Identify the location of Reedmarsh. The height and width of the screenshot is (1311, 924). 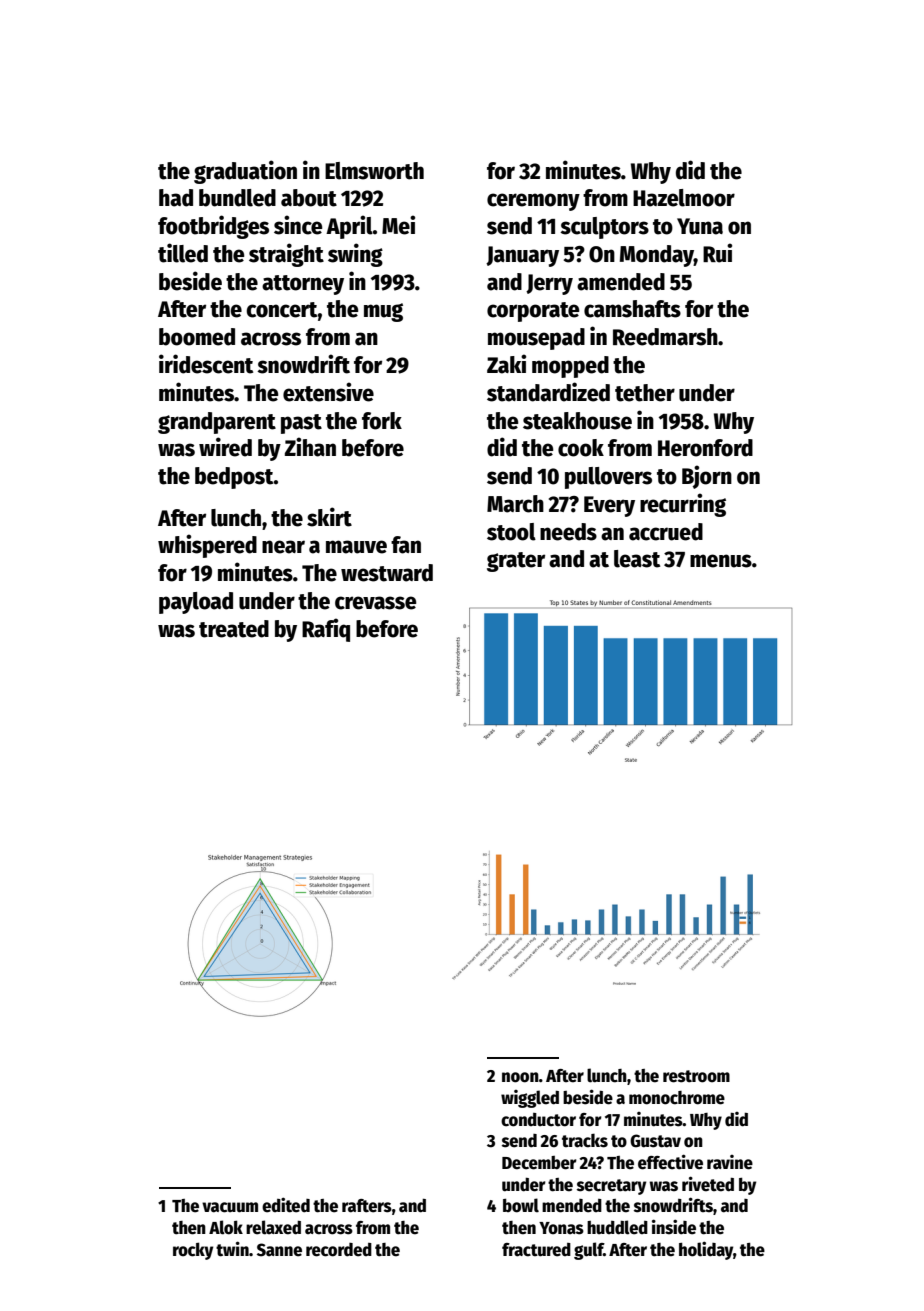
(665, 337).
